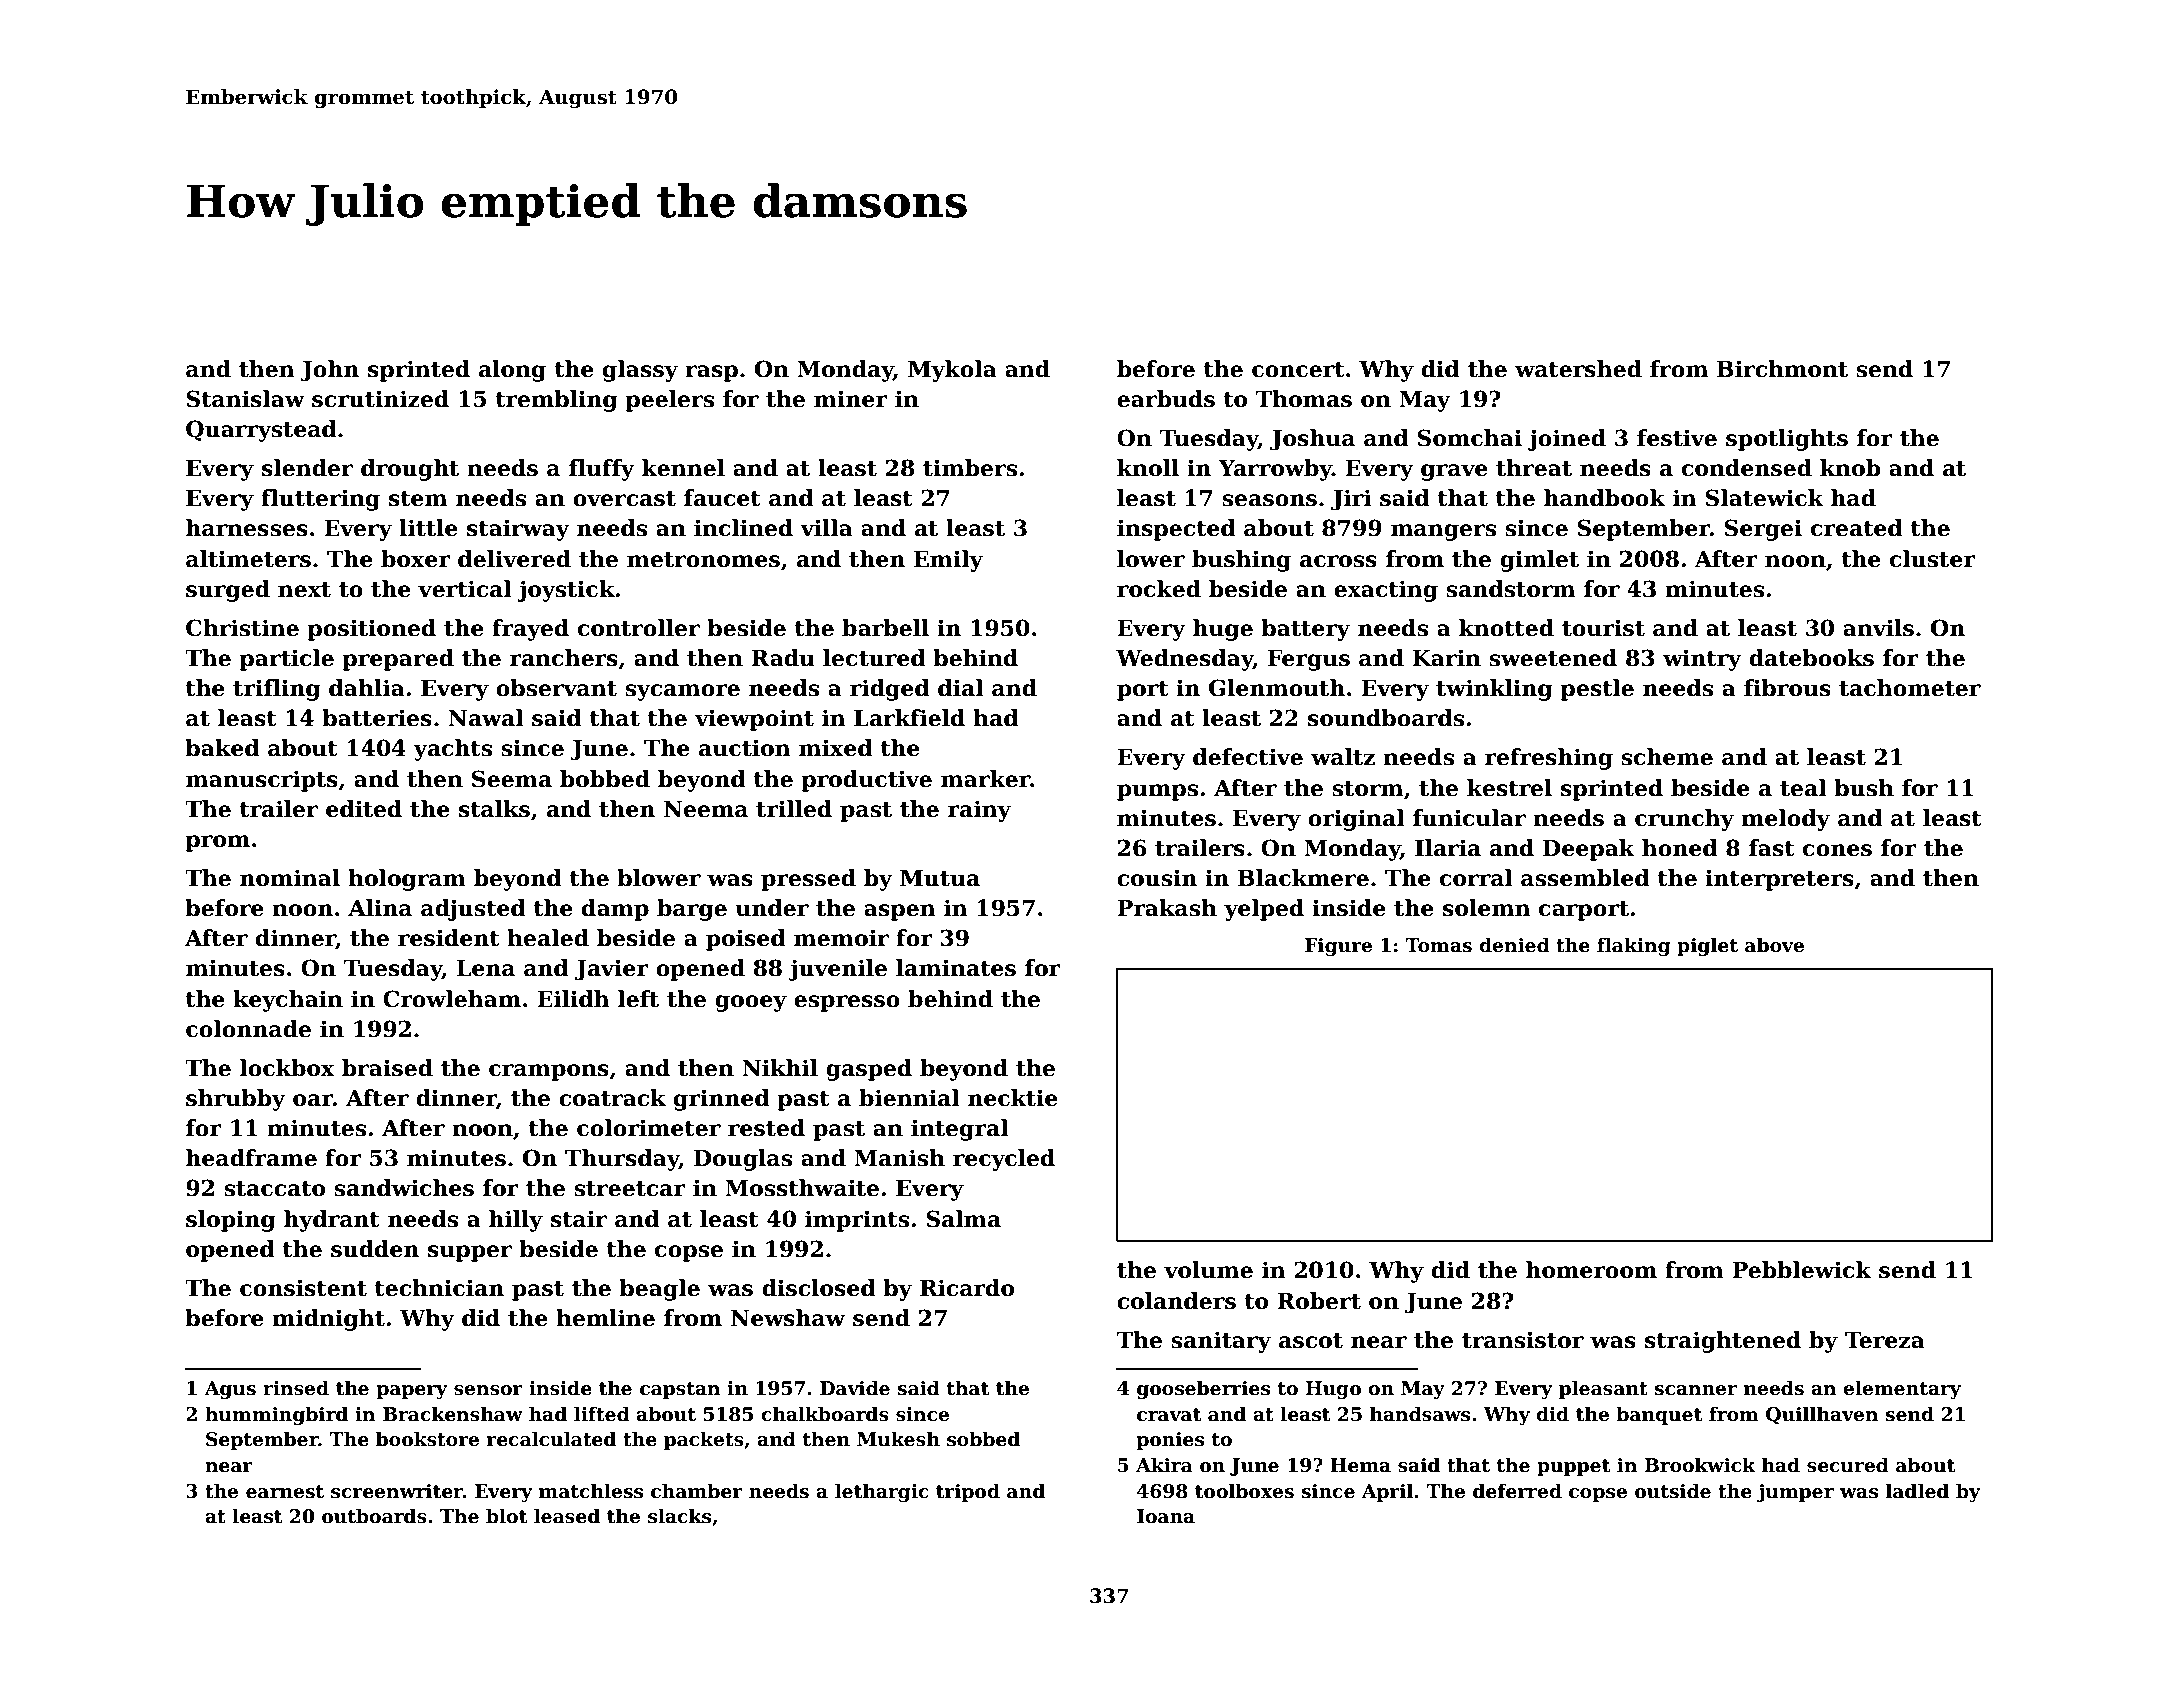 The image size is (2178, 1683). I want to click on Wednesday, so click(1184, 660).
